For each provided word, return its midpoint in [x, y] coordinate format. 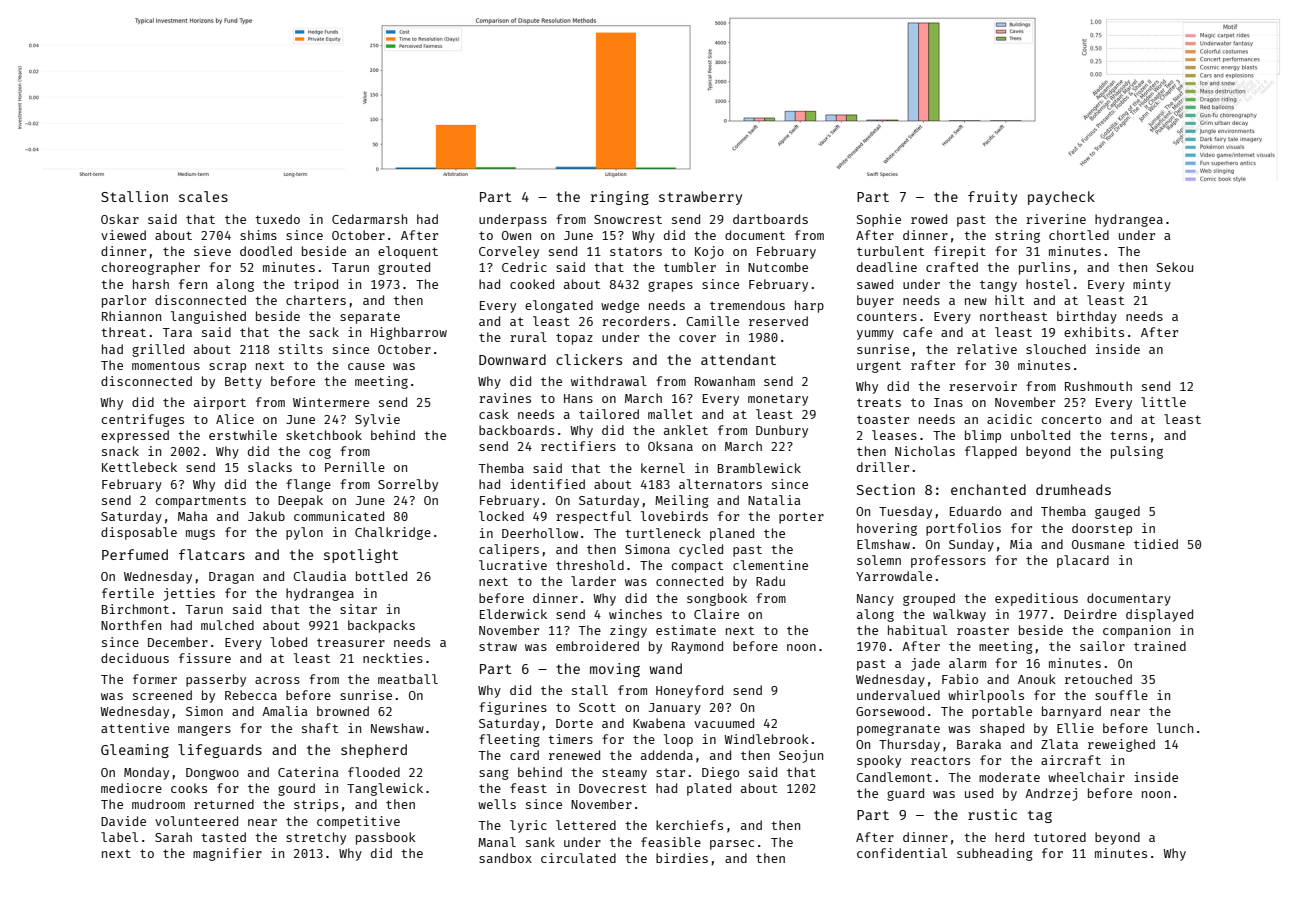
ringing [619, 198]
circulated [578, 858]
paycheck [1061, 198]
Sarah [173, 837]
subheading [995, 854]
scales [203, 196]
